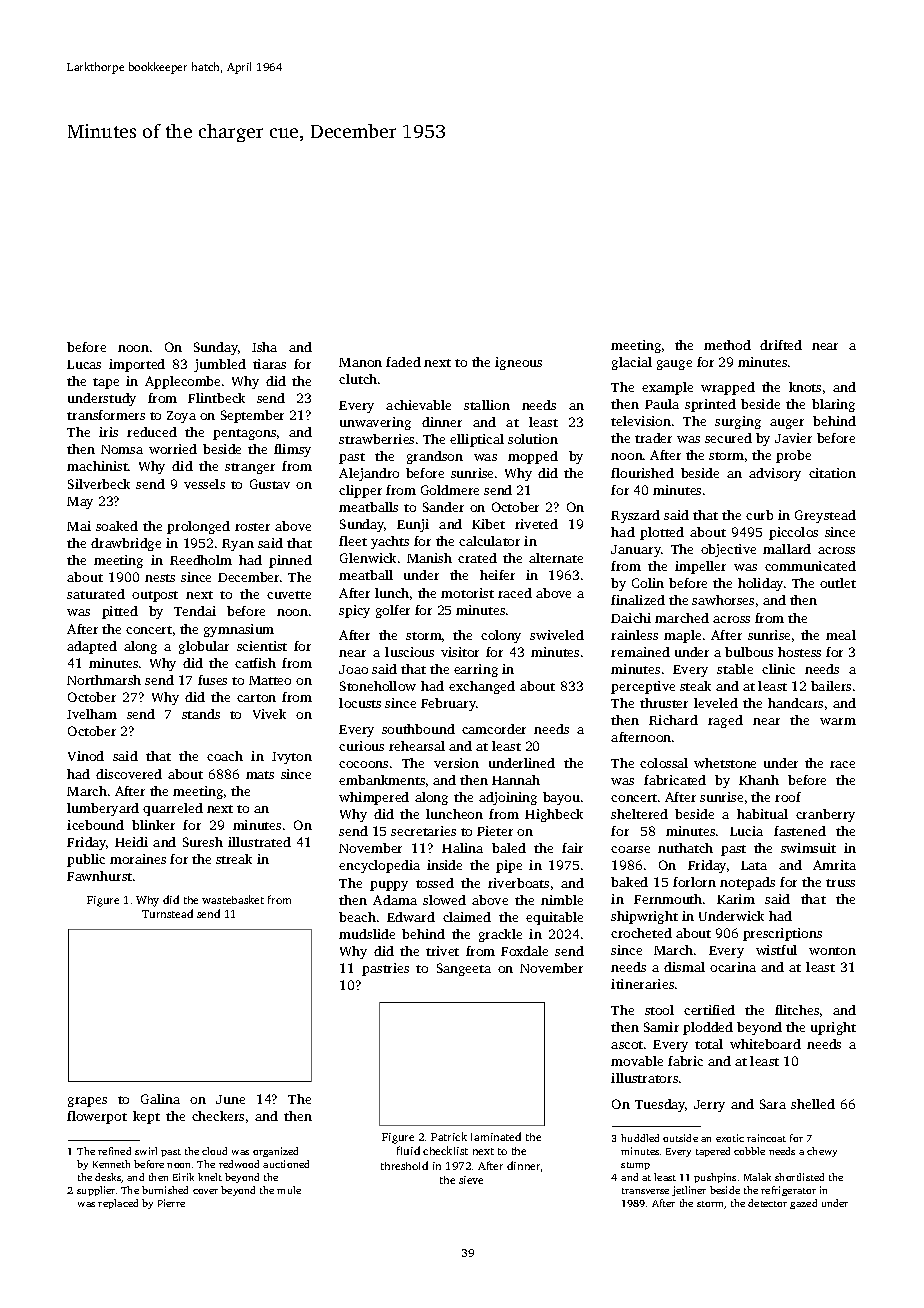 The image size is (924, 1308). Describe the element at coordinates (793, 456) in the screenshot. I see `probe` at that location.
